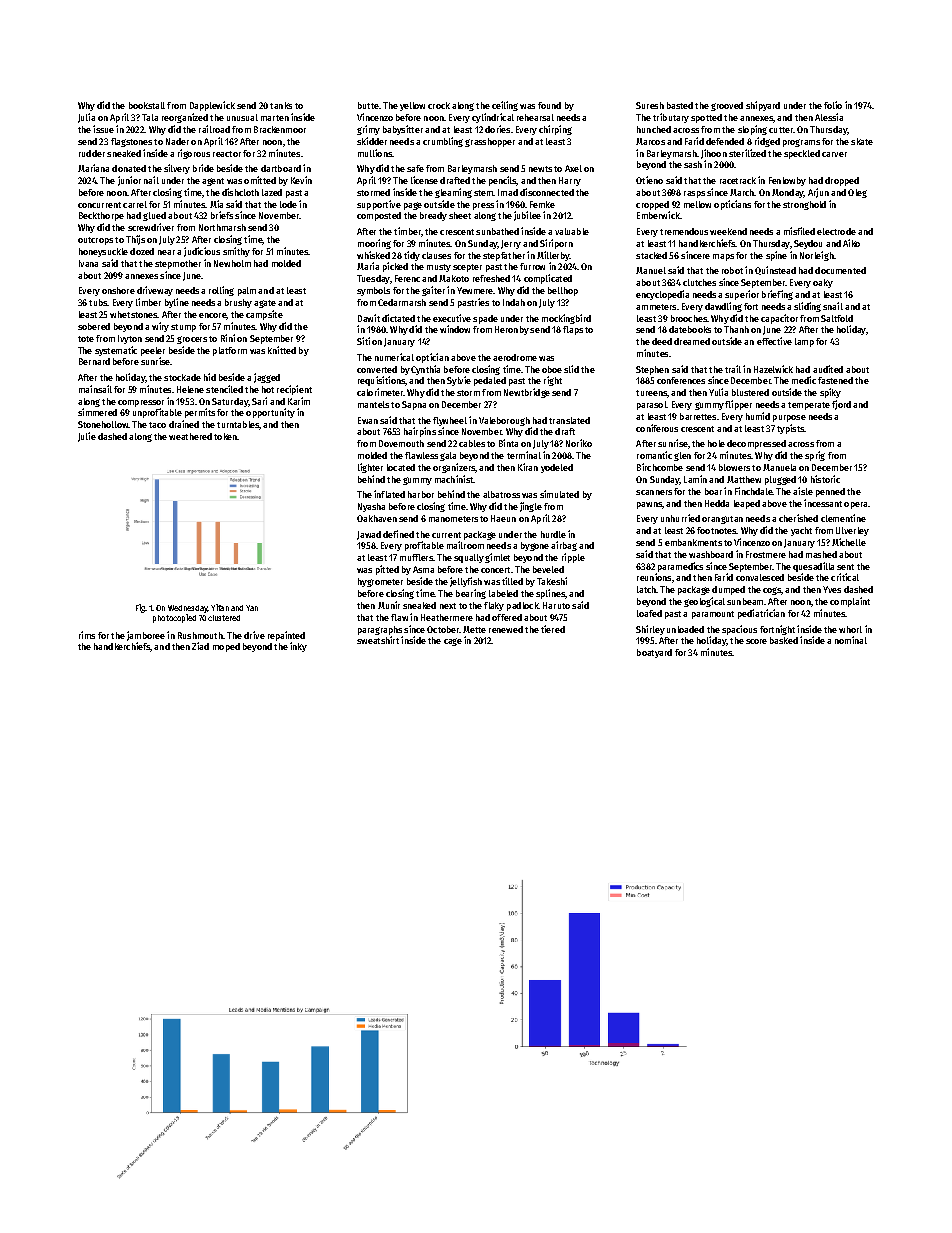 The height and width of the document is (1233, 952). Describe the element at coordinates (841, 405) in the document. I see `fjord` at that location.
